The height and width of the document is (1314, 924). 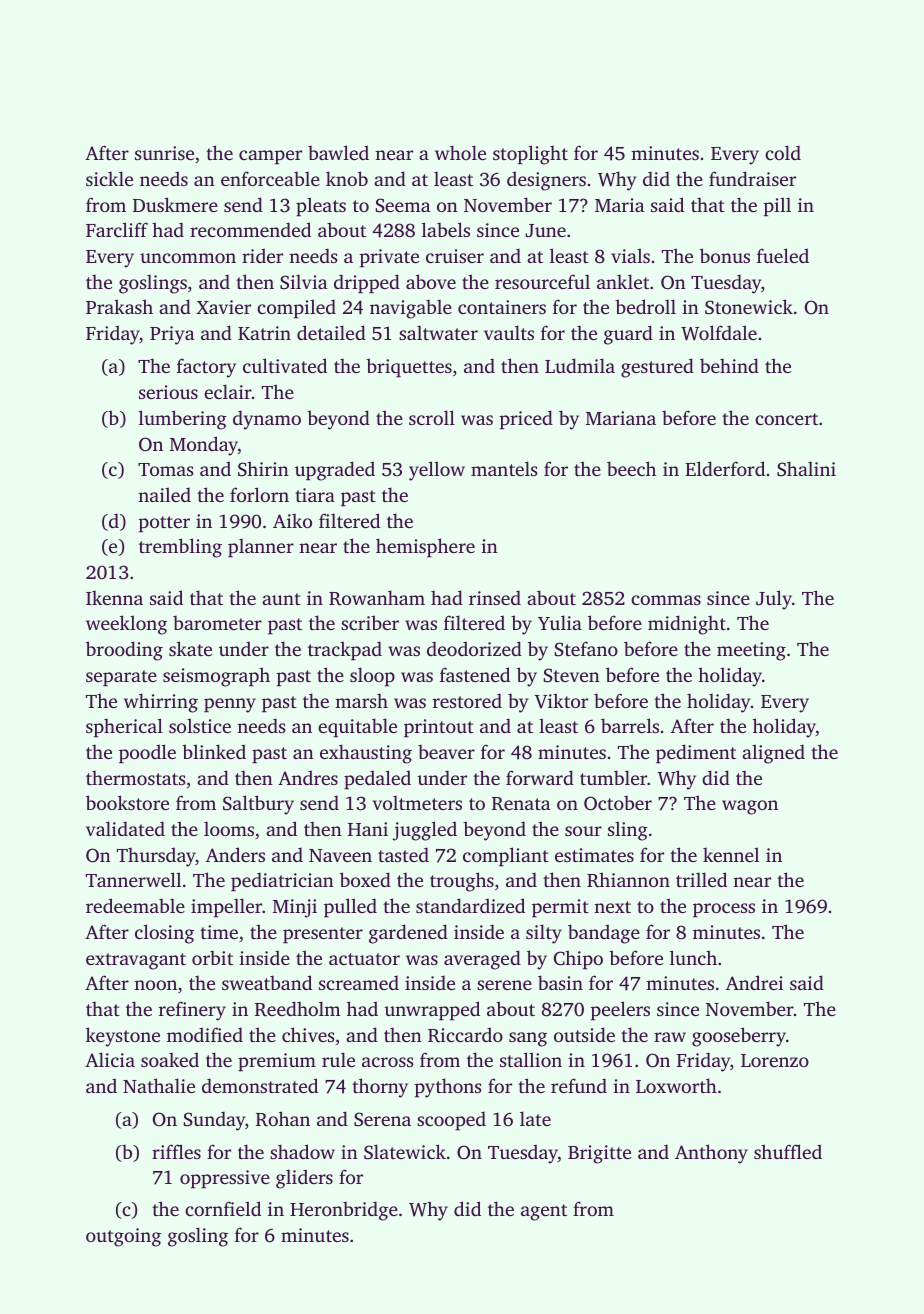 What do you see at coordinates (109, 178) in the document?
I see `sickle` at bounding box center [109, 178].
